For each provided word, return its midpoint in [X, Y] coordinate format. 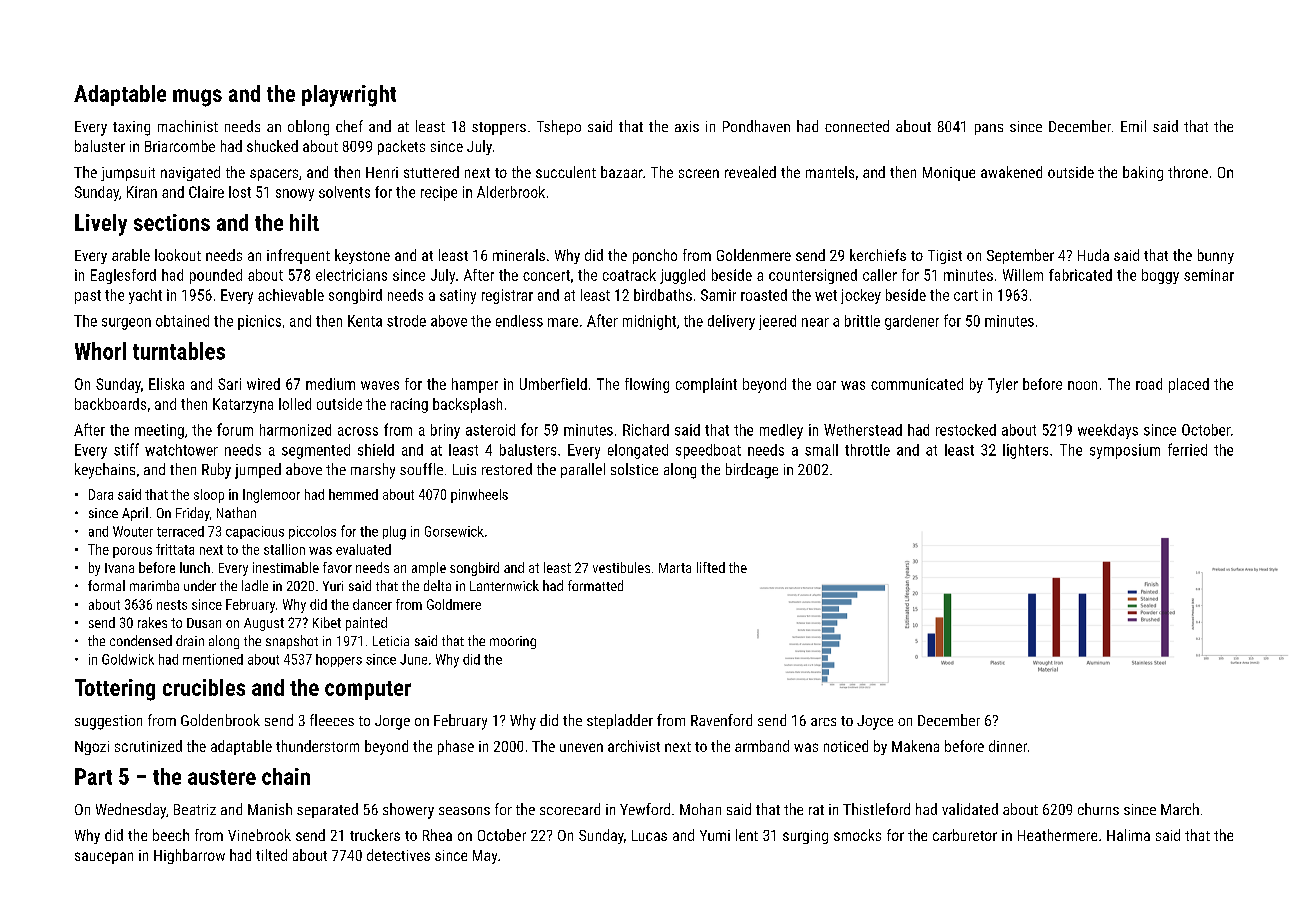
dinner [1008, 746]
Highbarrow [189, 856]
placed [1189, 385]
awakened [1011, 172]
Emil [1133, 126]
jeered [777, 322]
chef [349, 126]
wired [263, 384]
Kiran [142, 192]
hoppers [339, 660]
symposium [1125, 451]
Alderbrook [511, 192]
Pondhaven [756, 126]
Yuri [333, 586]
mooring [513, 642]
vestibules [621, 567]
